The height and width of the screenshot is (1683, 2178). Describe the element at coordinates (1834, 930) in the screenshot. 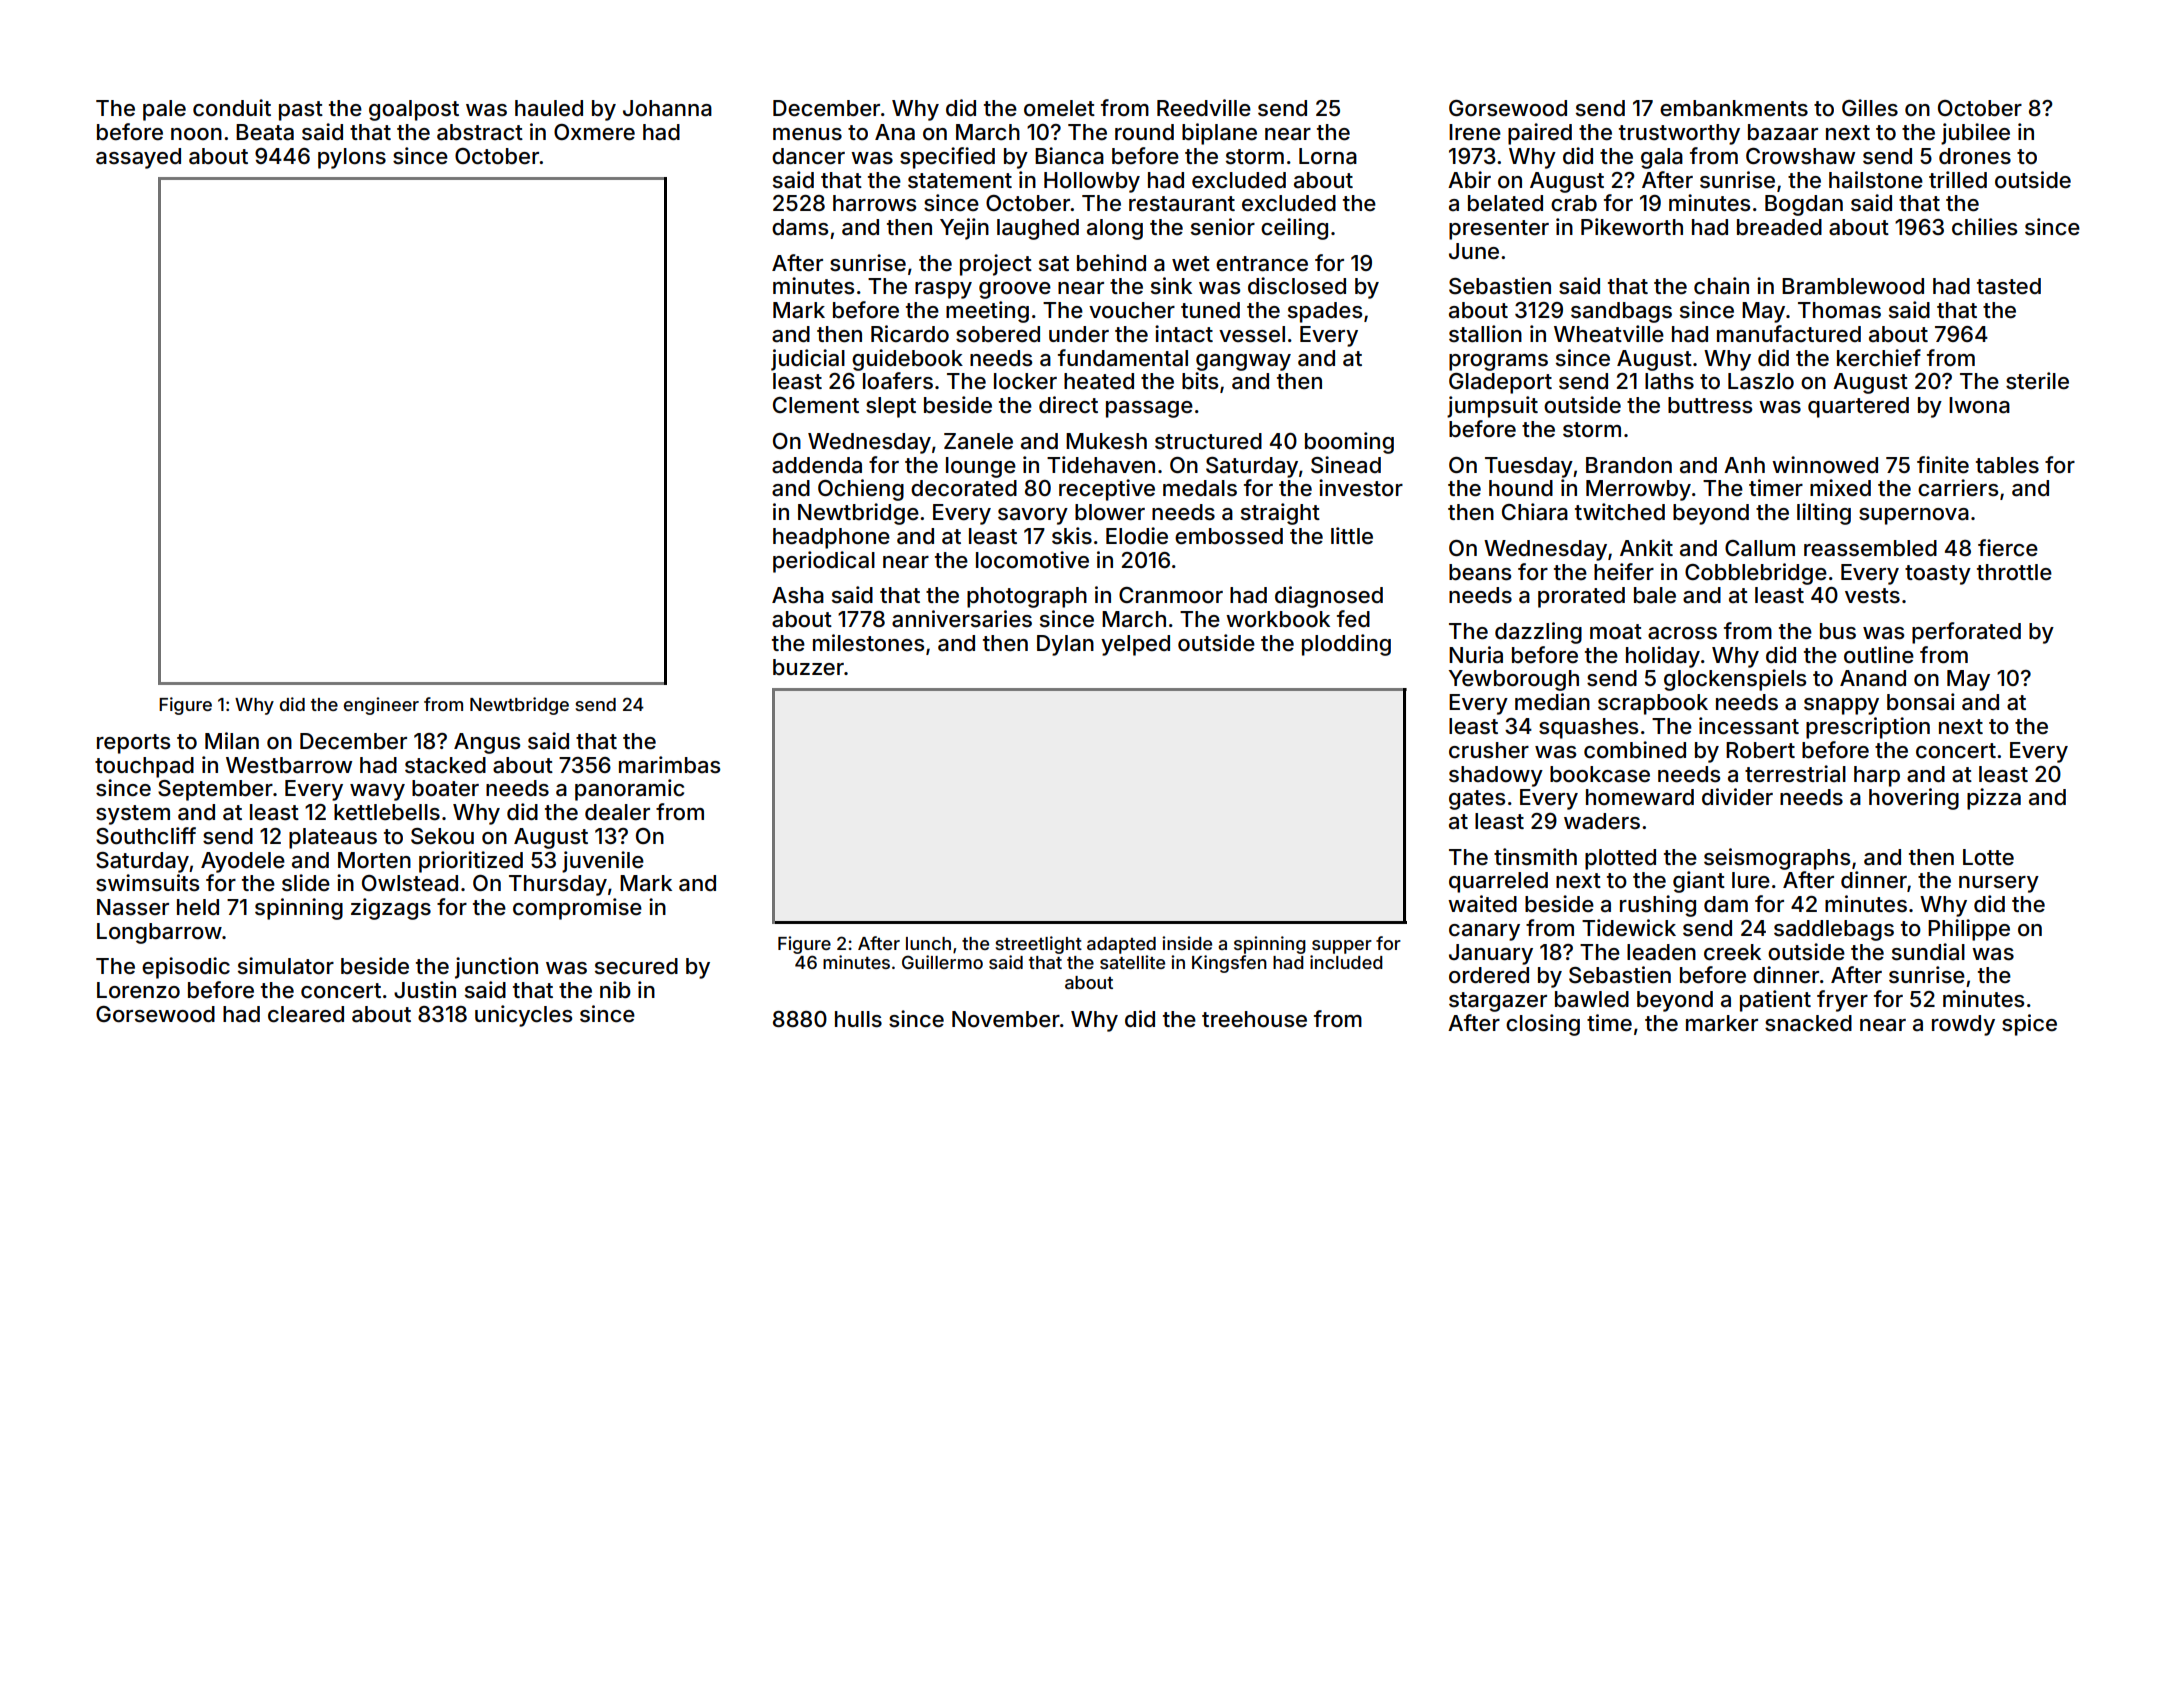

I see `saddlebags` at that location.
